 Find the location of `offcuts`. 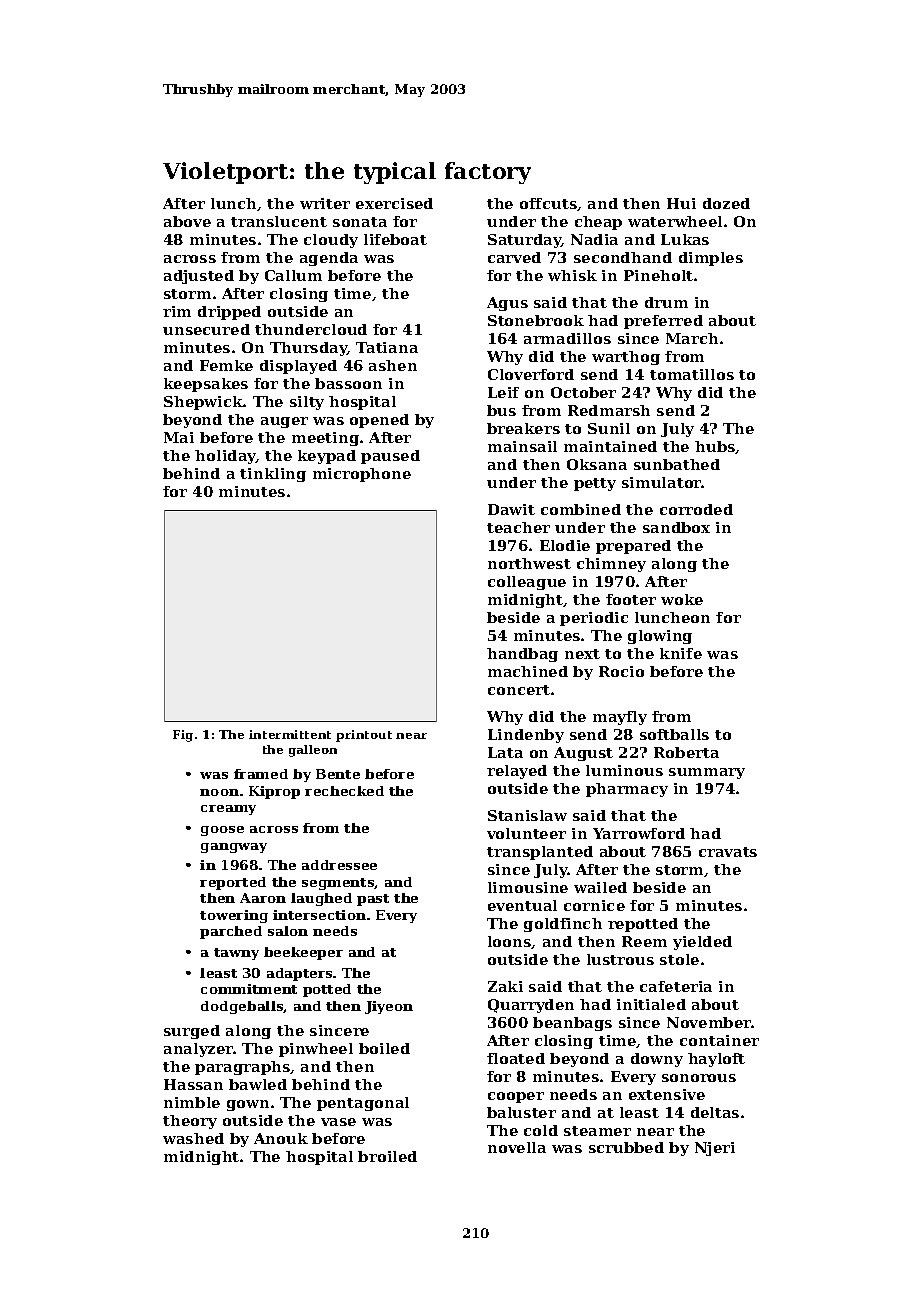

offcuts is located at coordinates (548, 203).
